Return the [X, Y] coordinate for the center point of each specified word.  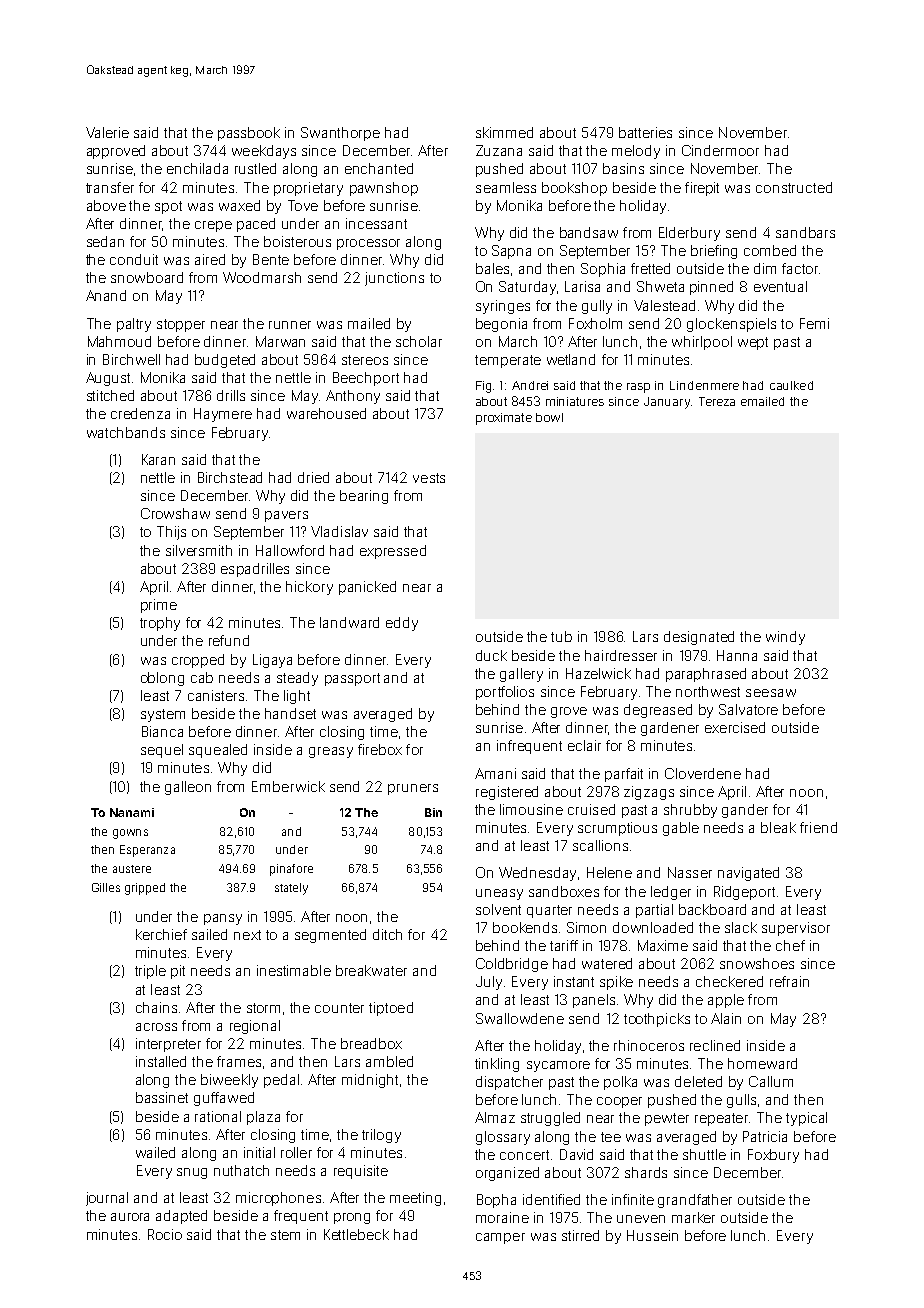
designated [699, 638]
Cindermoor [720, 150]
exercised [735, 727]
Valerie [107, 132]
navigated [748, 874]
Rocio [165, 1234]
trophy [160, 624]
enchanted [379, 168]
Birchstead [230, 477]
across [156, 1027]
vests [429, 478]
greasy [331, 752]
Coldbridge [512, 965]
